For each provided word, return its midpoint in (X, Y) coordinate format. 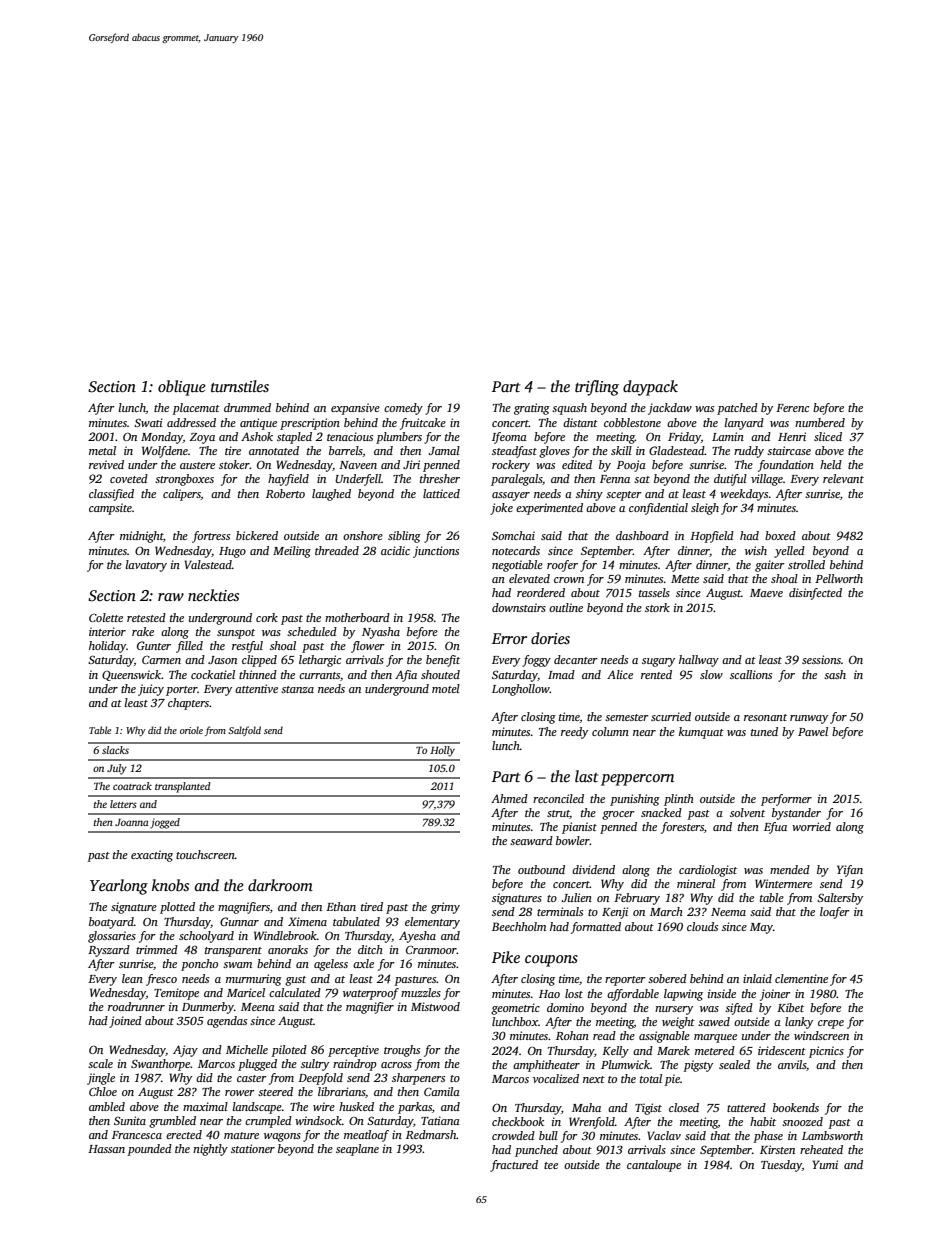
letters (123, 804)
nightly (210, 1150)
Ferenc (792, 408)
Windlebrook (285, 935)
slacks (115, 750)
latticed (441, 493)
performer (786, 800)
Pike (506, 957)
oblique (182, 388)
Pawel (813, 731)
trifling (597, 388)
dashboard (642, 535)
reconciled (558, 798)
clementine (801, 978)
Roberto (285, 493)
